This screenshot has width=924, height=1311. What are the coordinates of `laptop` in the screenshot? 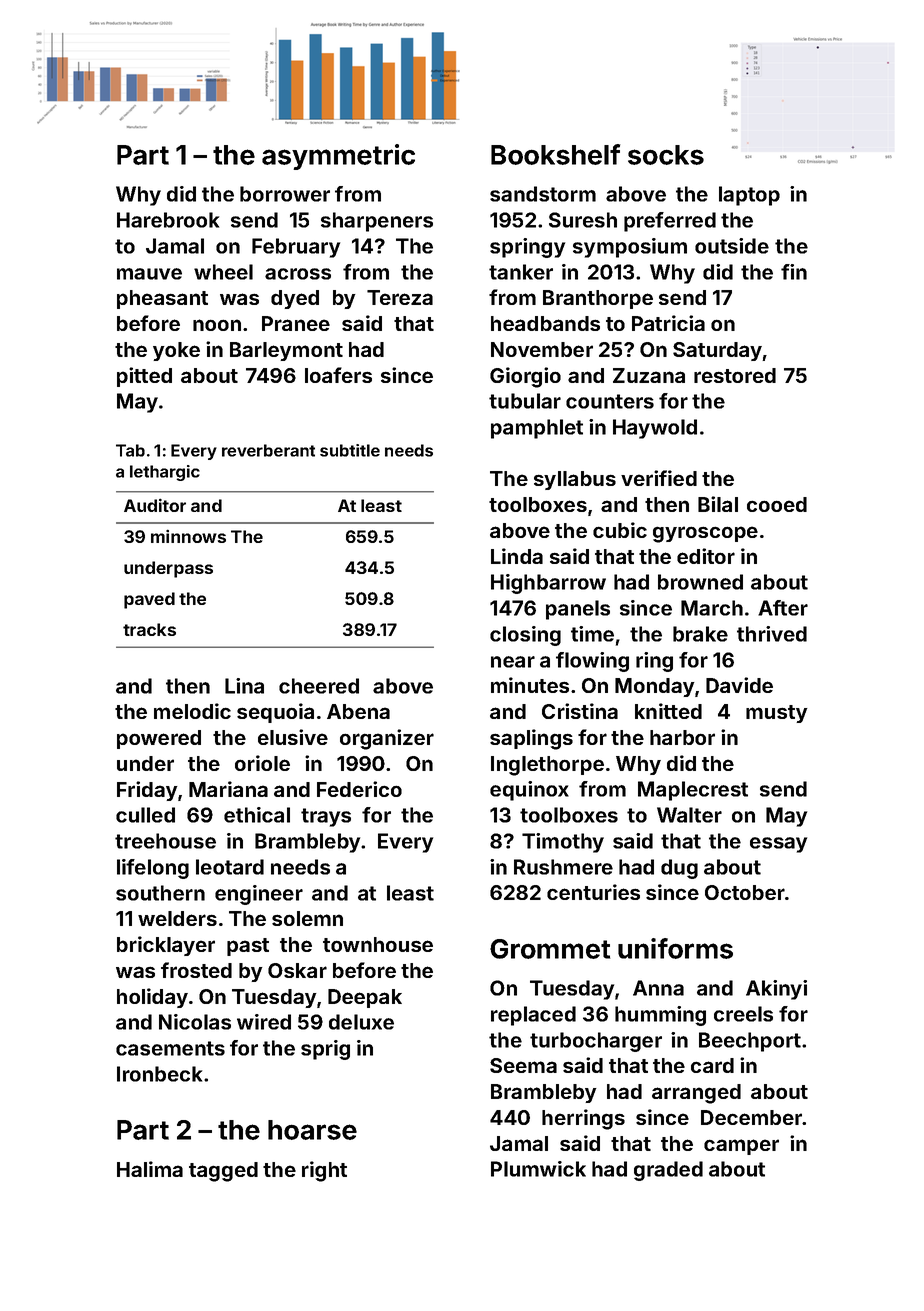 It's located at (749, 196).
